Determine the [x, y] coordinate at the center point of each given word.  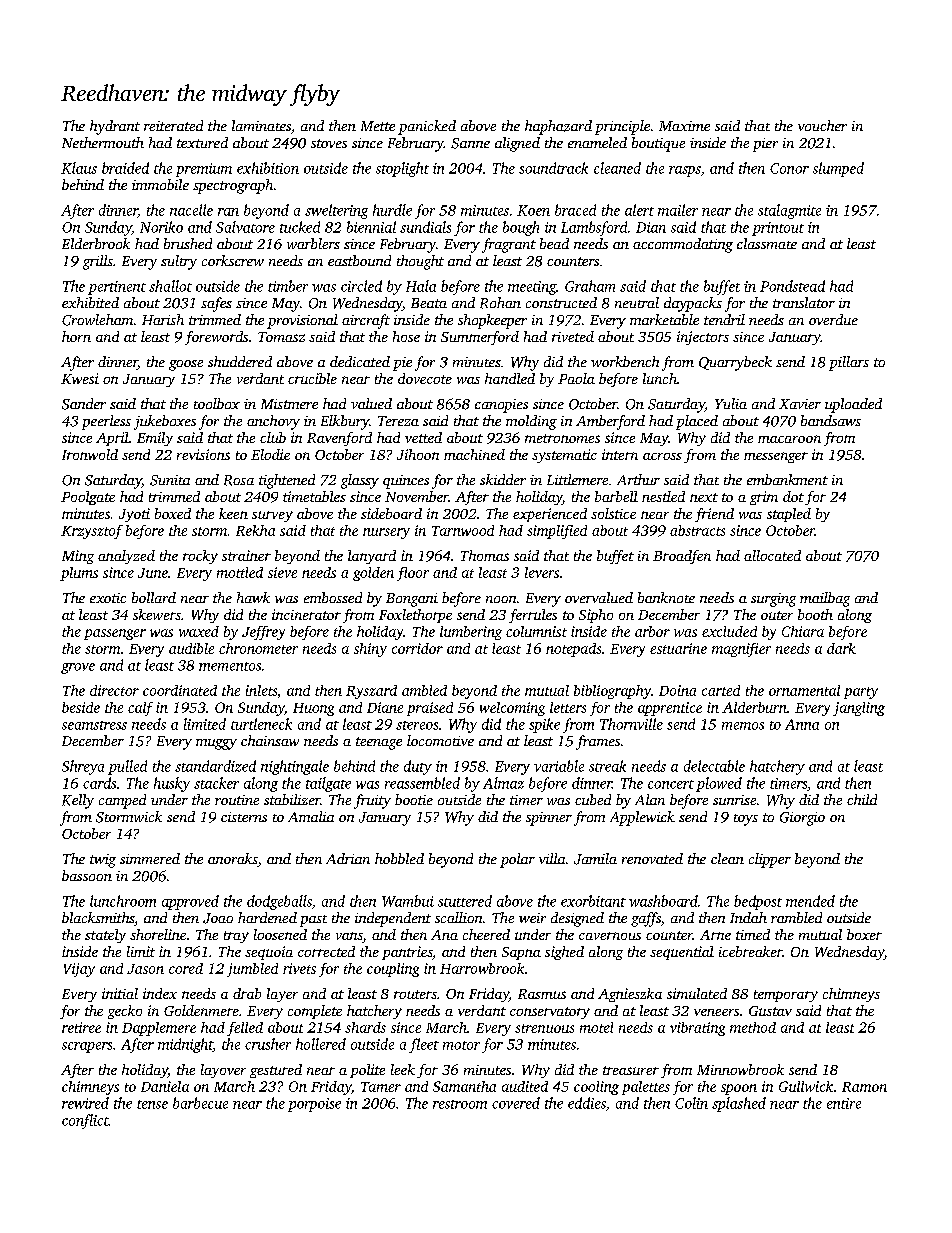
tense [152, 1104]
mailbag [825, 599]
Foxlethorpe [415, 616]
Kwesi [80, 378]
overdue [833, 319]
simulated [697, 993]
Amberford [610, 422]
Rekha [255, 530]
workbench [625, 361]
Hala [421, 286]
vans [349, 937]
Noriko [161, 227]
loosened [280, 934]
